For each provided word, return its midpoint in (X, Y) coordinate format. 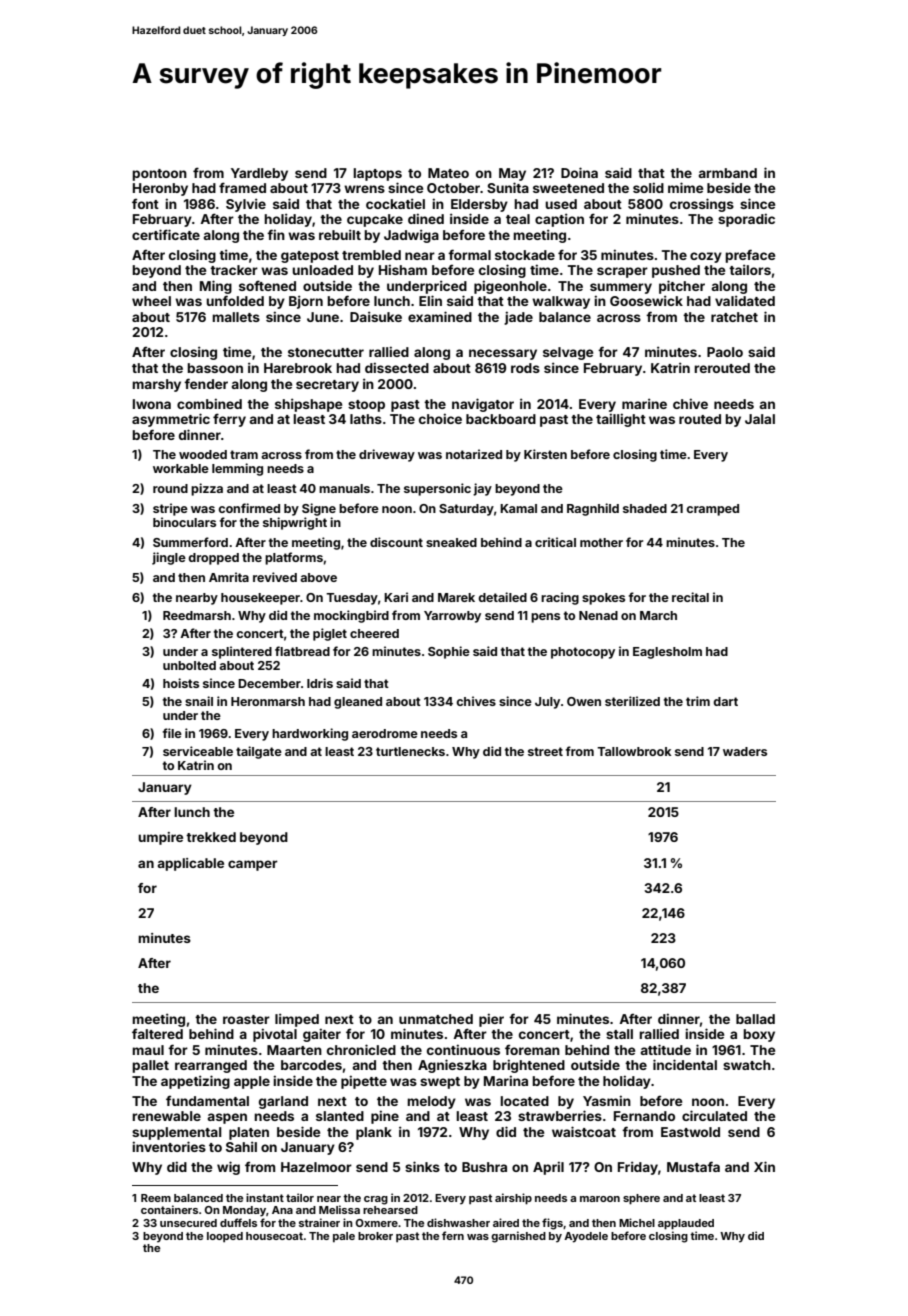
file (172, 733)
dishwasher (458, 1222)
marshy (156, 385)
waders (745, 751)
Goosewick (646, 300)
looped (225, 1237)
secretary (327, 386)
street (545, 751)
